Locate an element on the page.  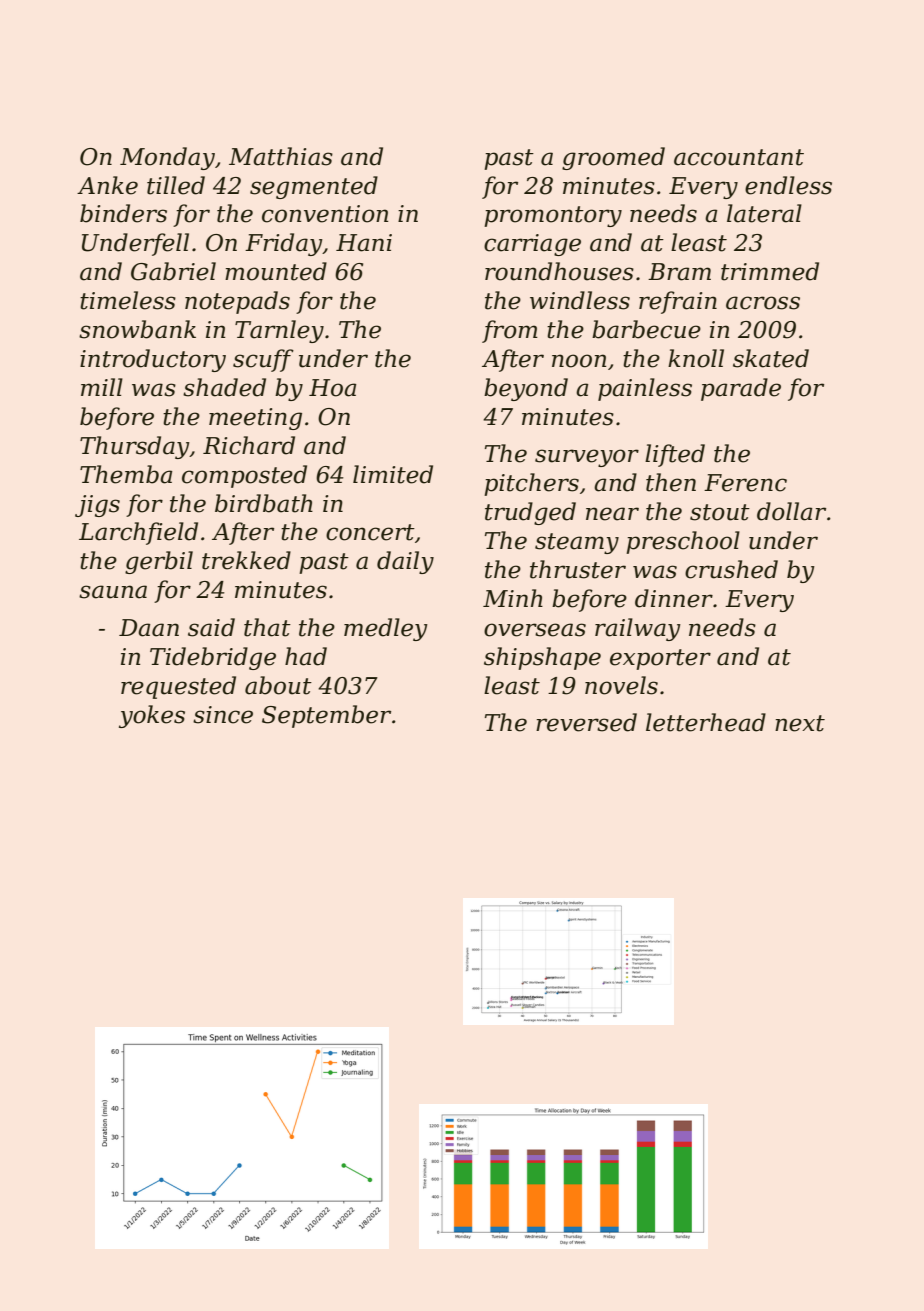
roundhouses is located at coordinates (559, 271).
